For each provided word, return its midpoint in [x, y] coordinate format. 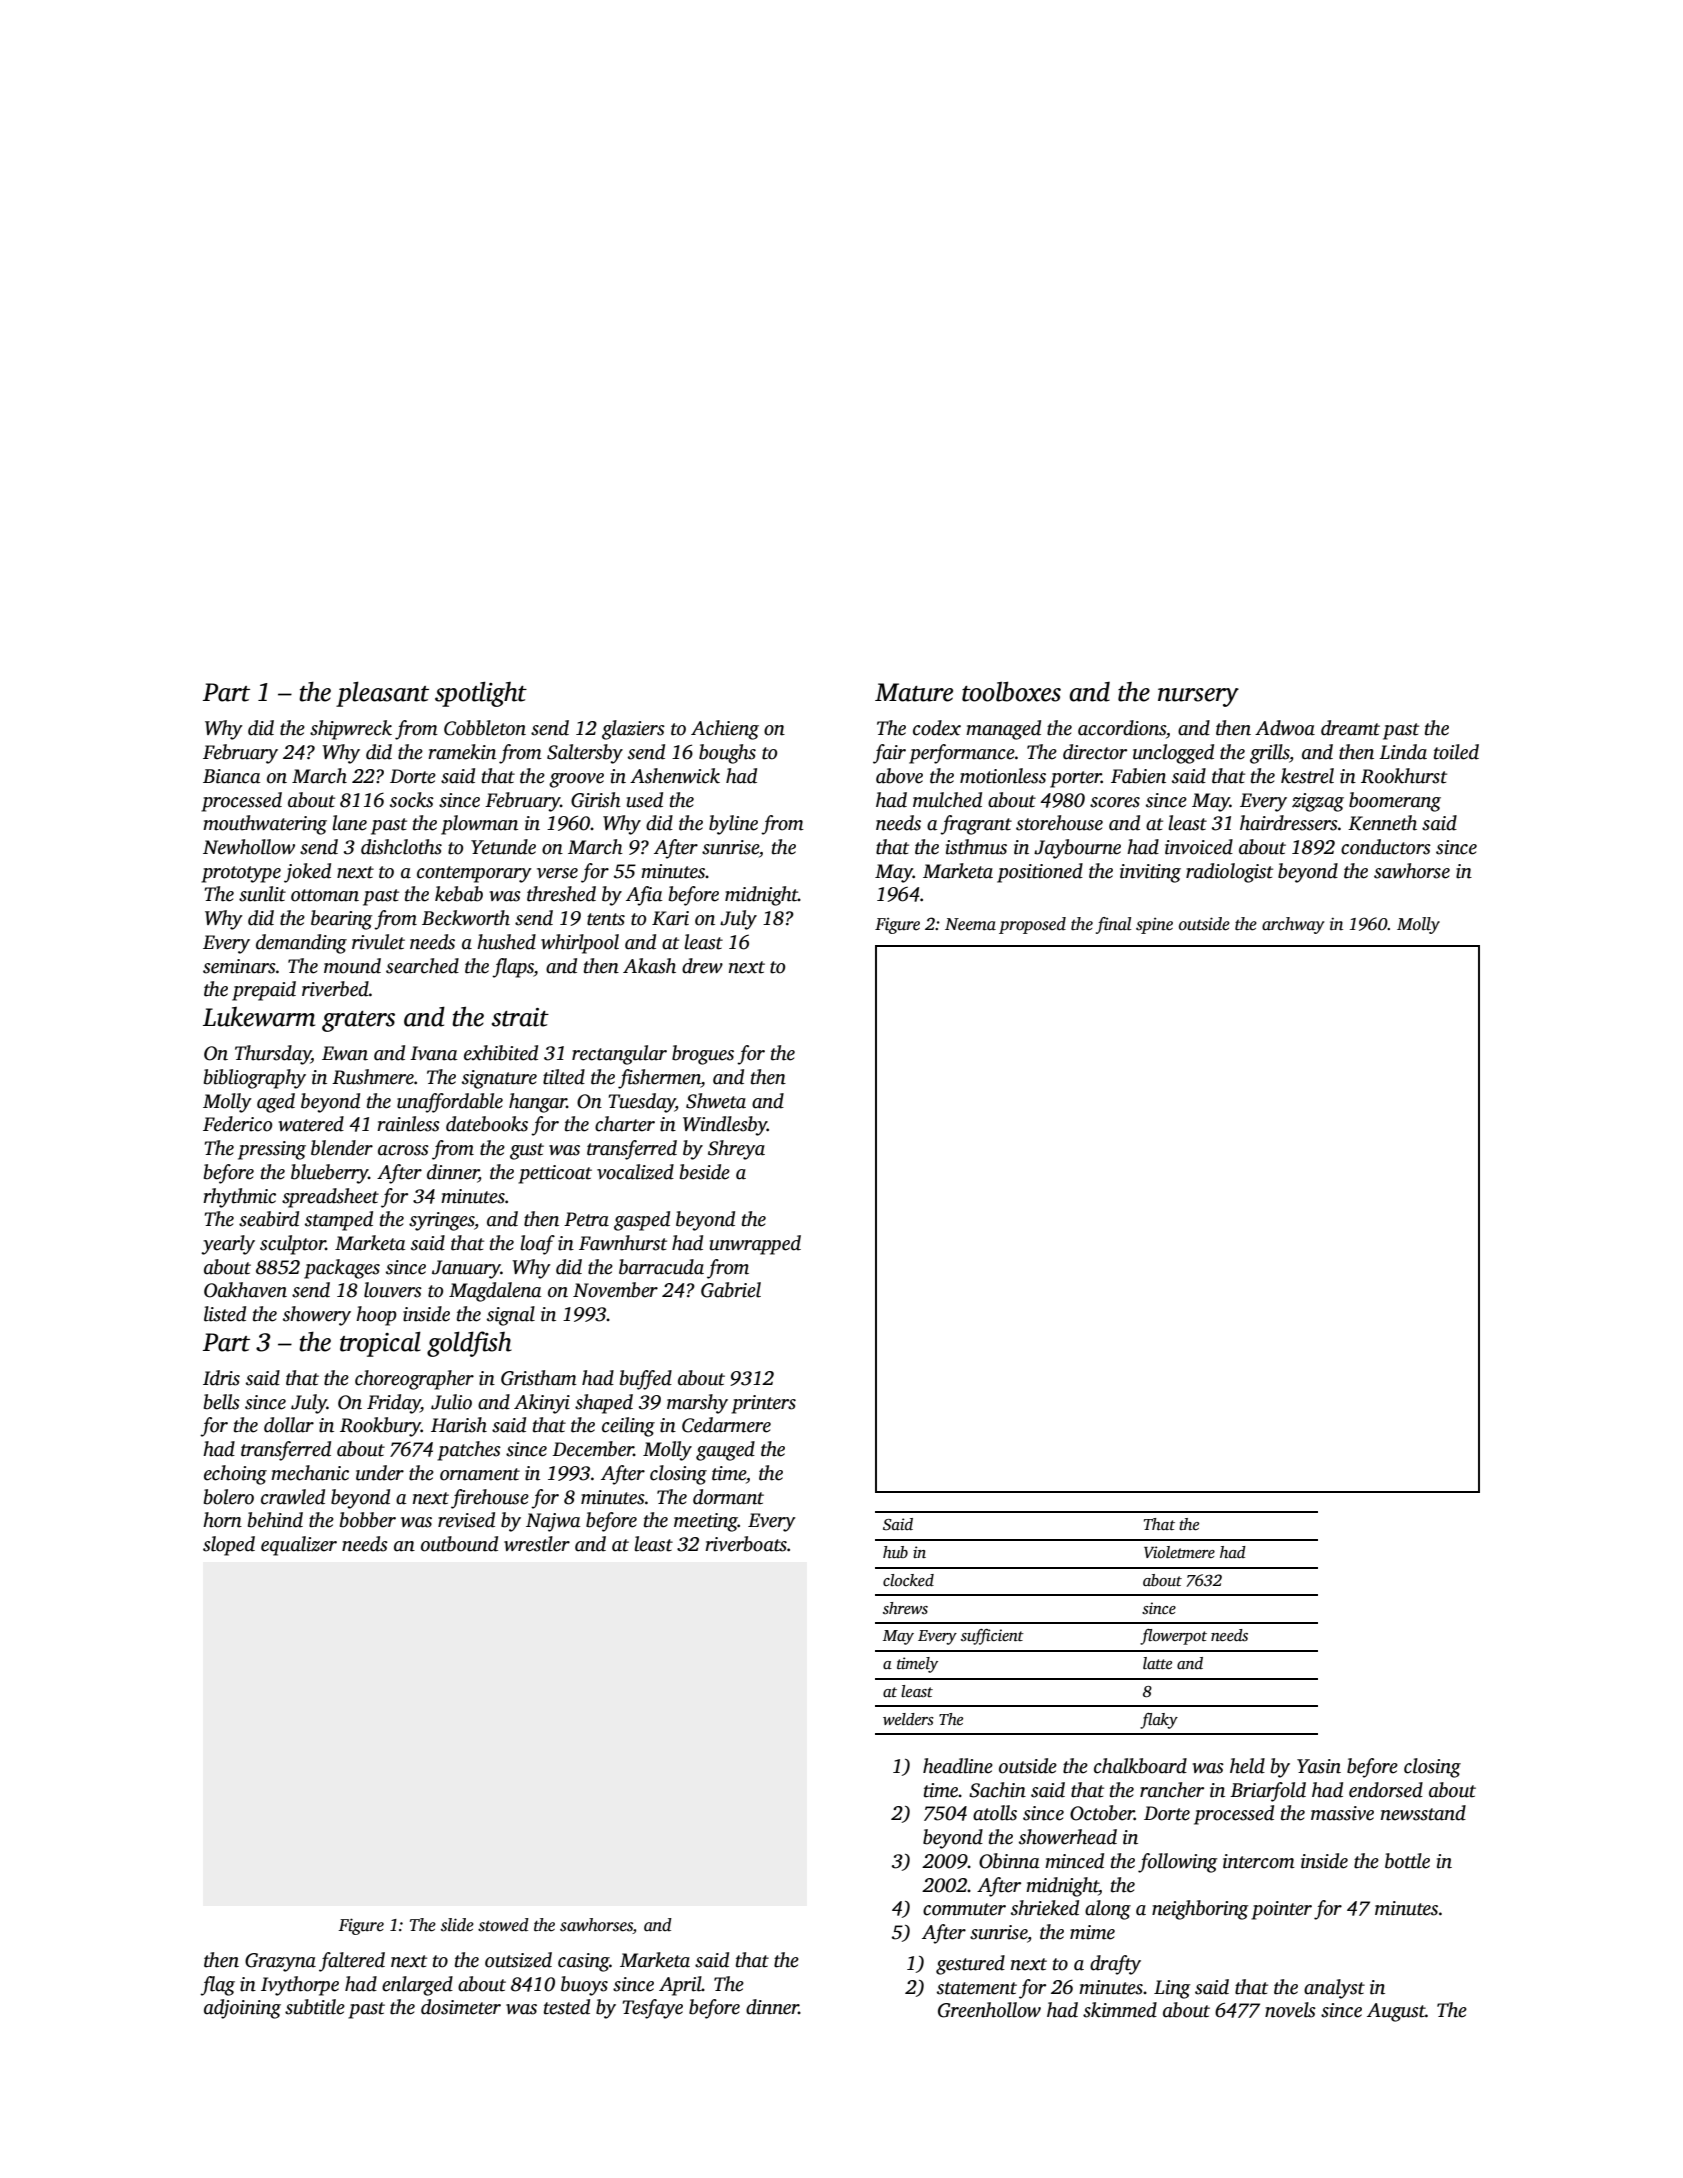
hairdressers [1289, 823]
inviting [1150, 873]
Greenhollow [989, 2010]
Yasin [1319, 1766]
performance [962, 754]
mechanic [310, 1473]
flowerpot [1173, 1637]
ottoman [325, 895]
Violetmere [1179, 1552]
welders [908, 1719]
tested [567, 2007]
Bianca [232, 776]
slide [457, 1925]
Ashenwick [675, 776]
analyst [1334, 1989]
